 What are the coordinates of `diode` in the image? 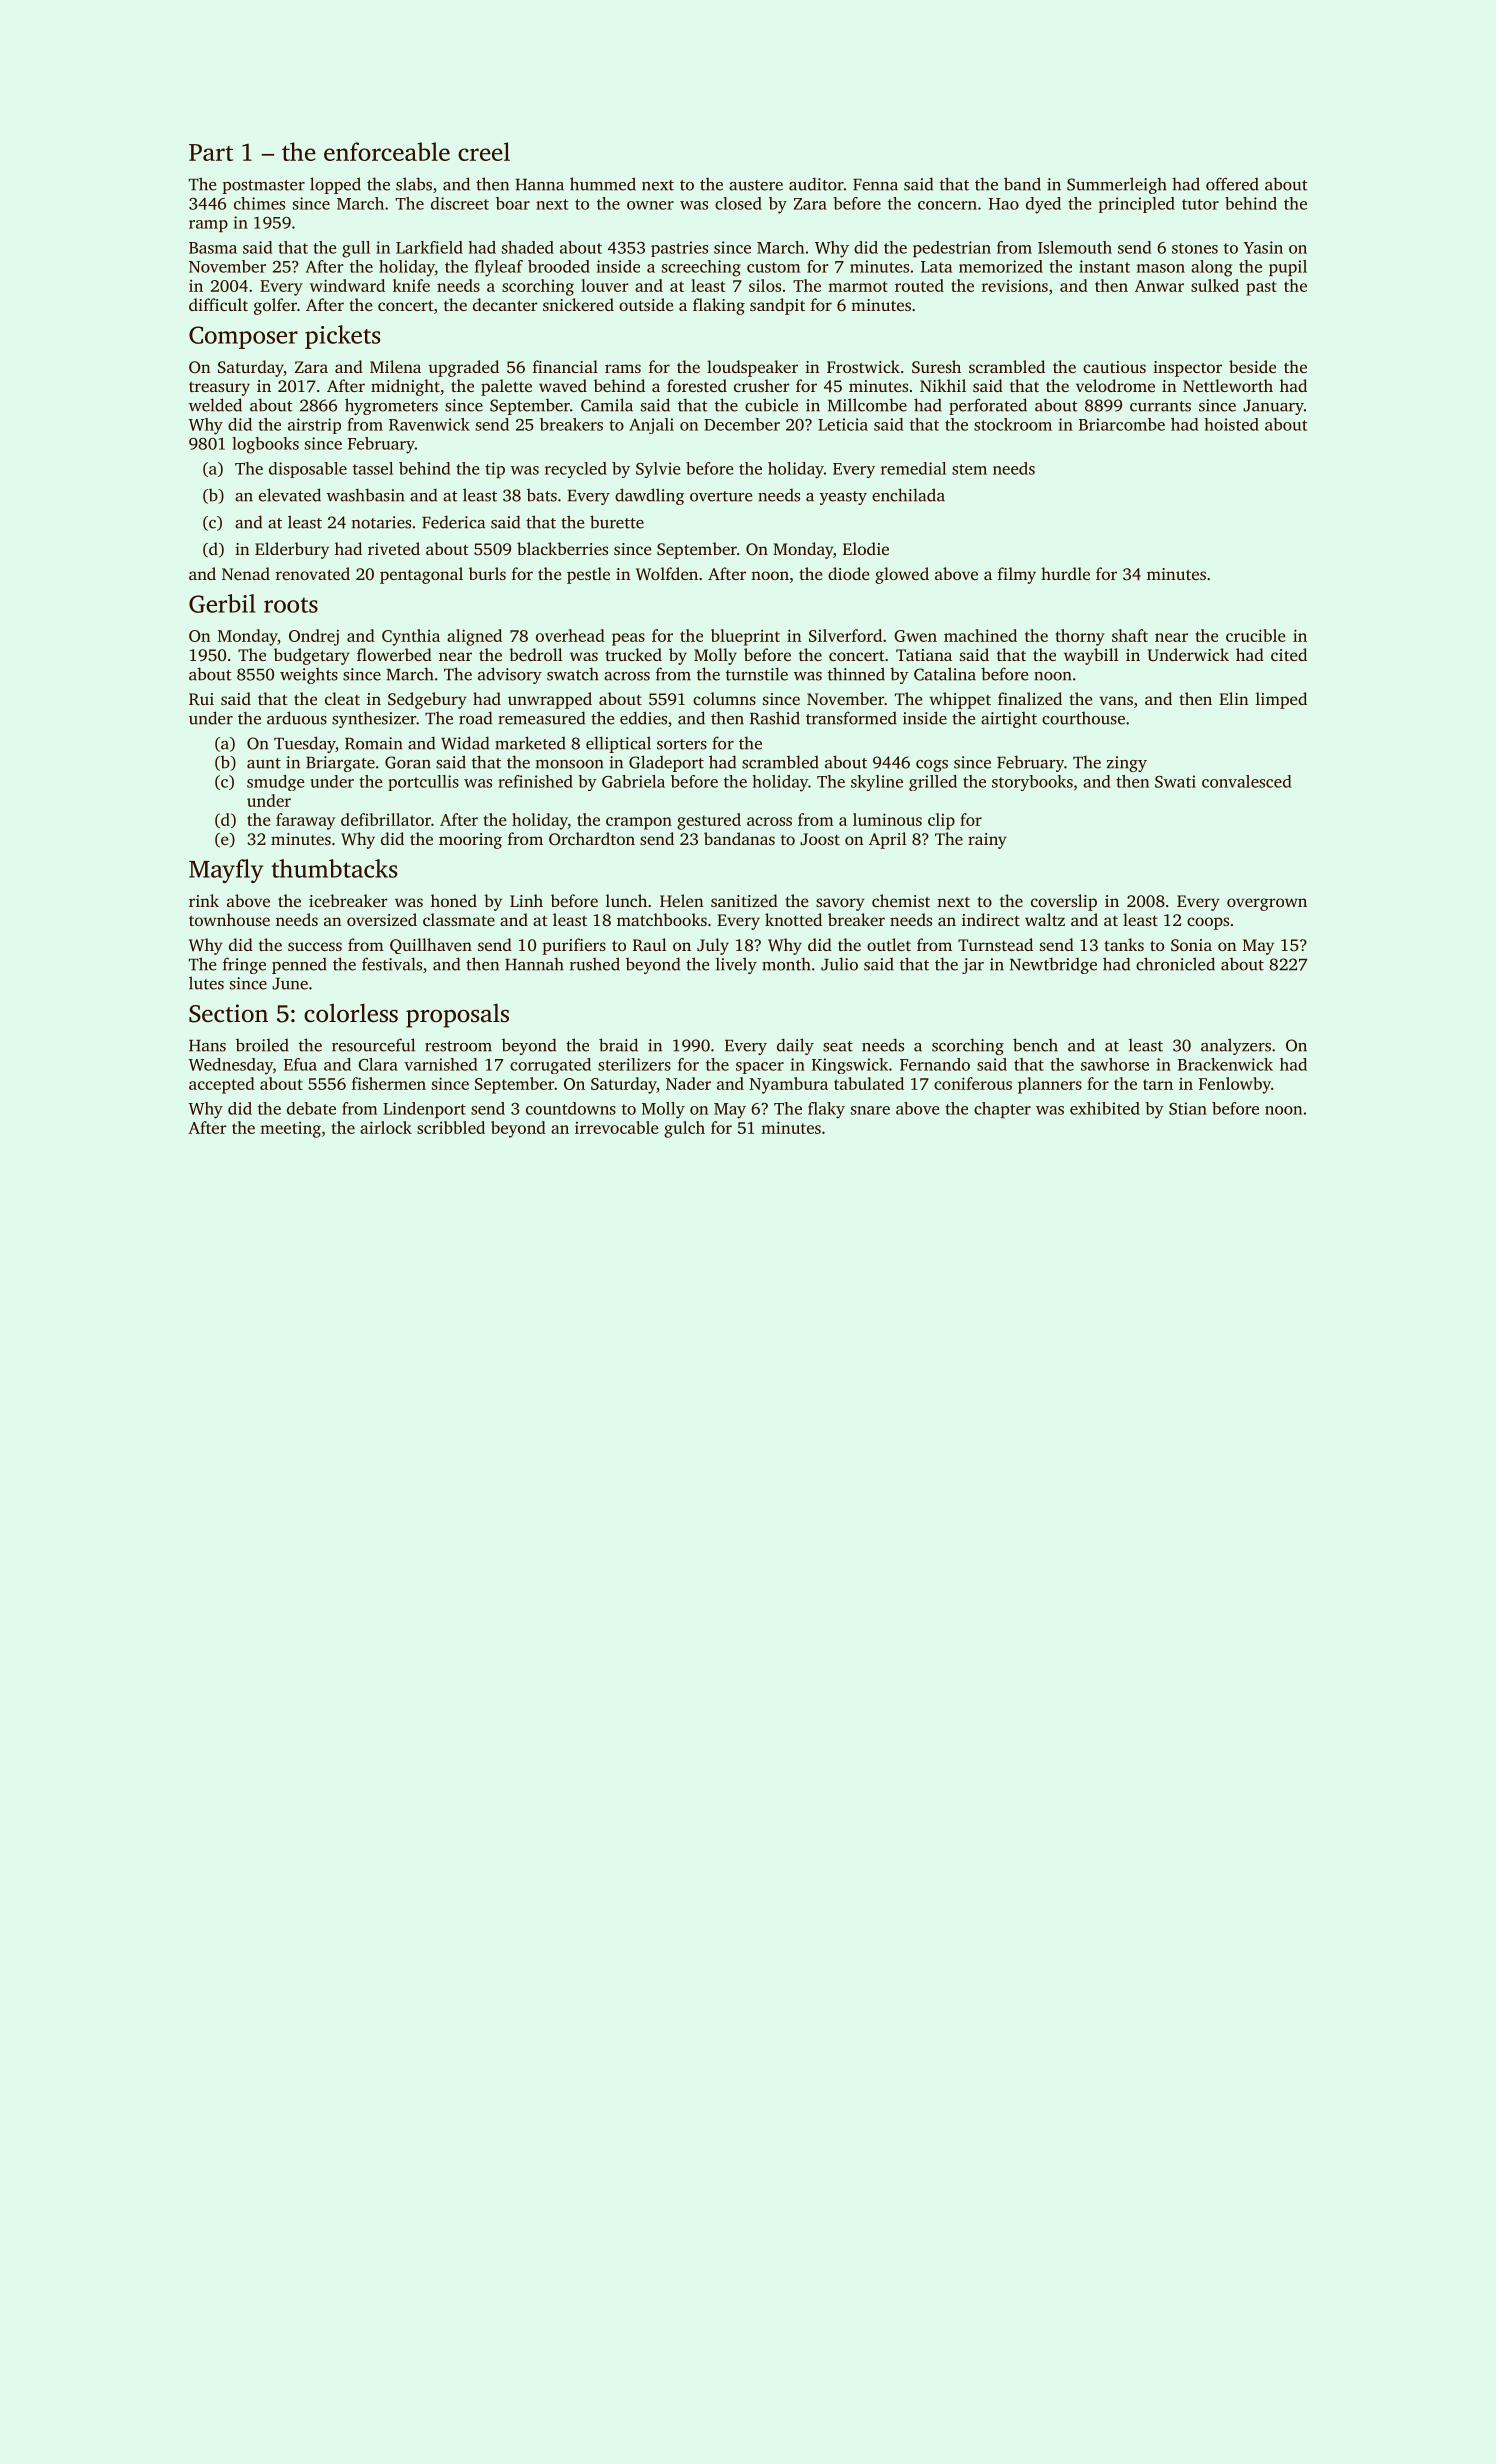 It's located at (848, 573).
